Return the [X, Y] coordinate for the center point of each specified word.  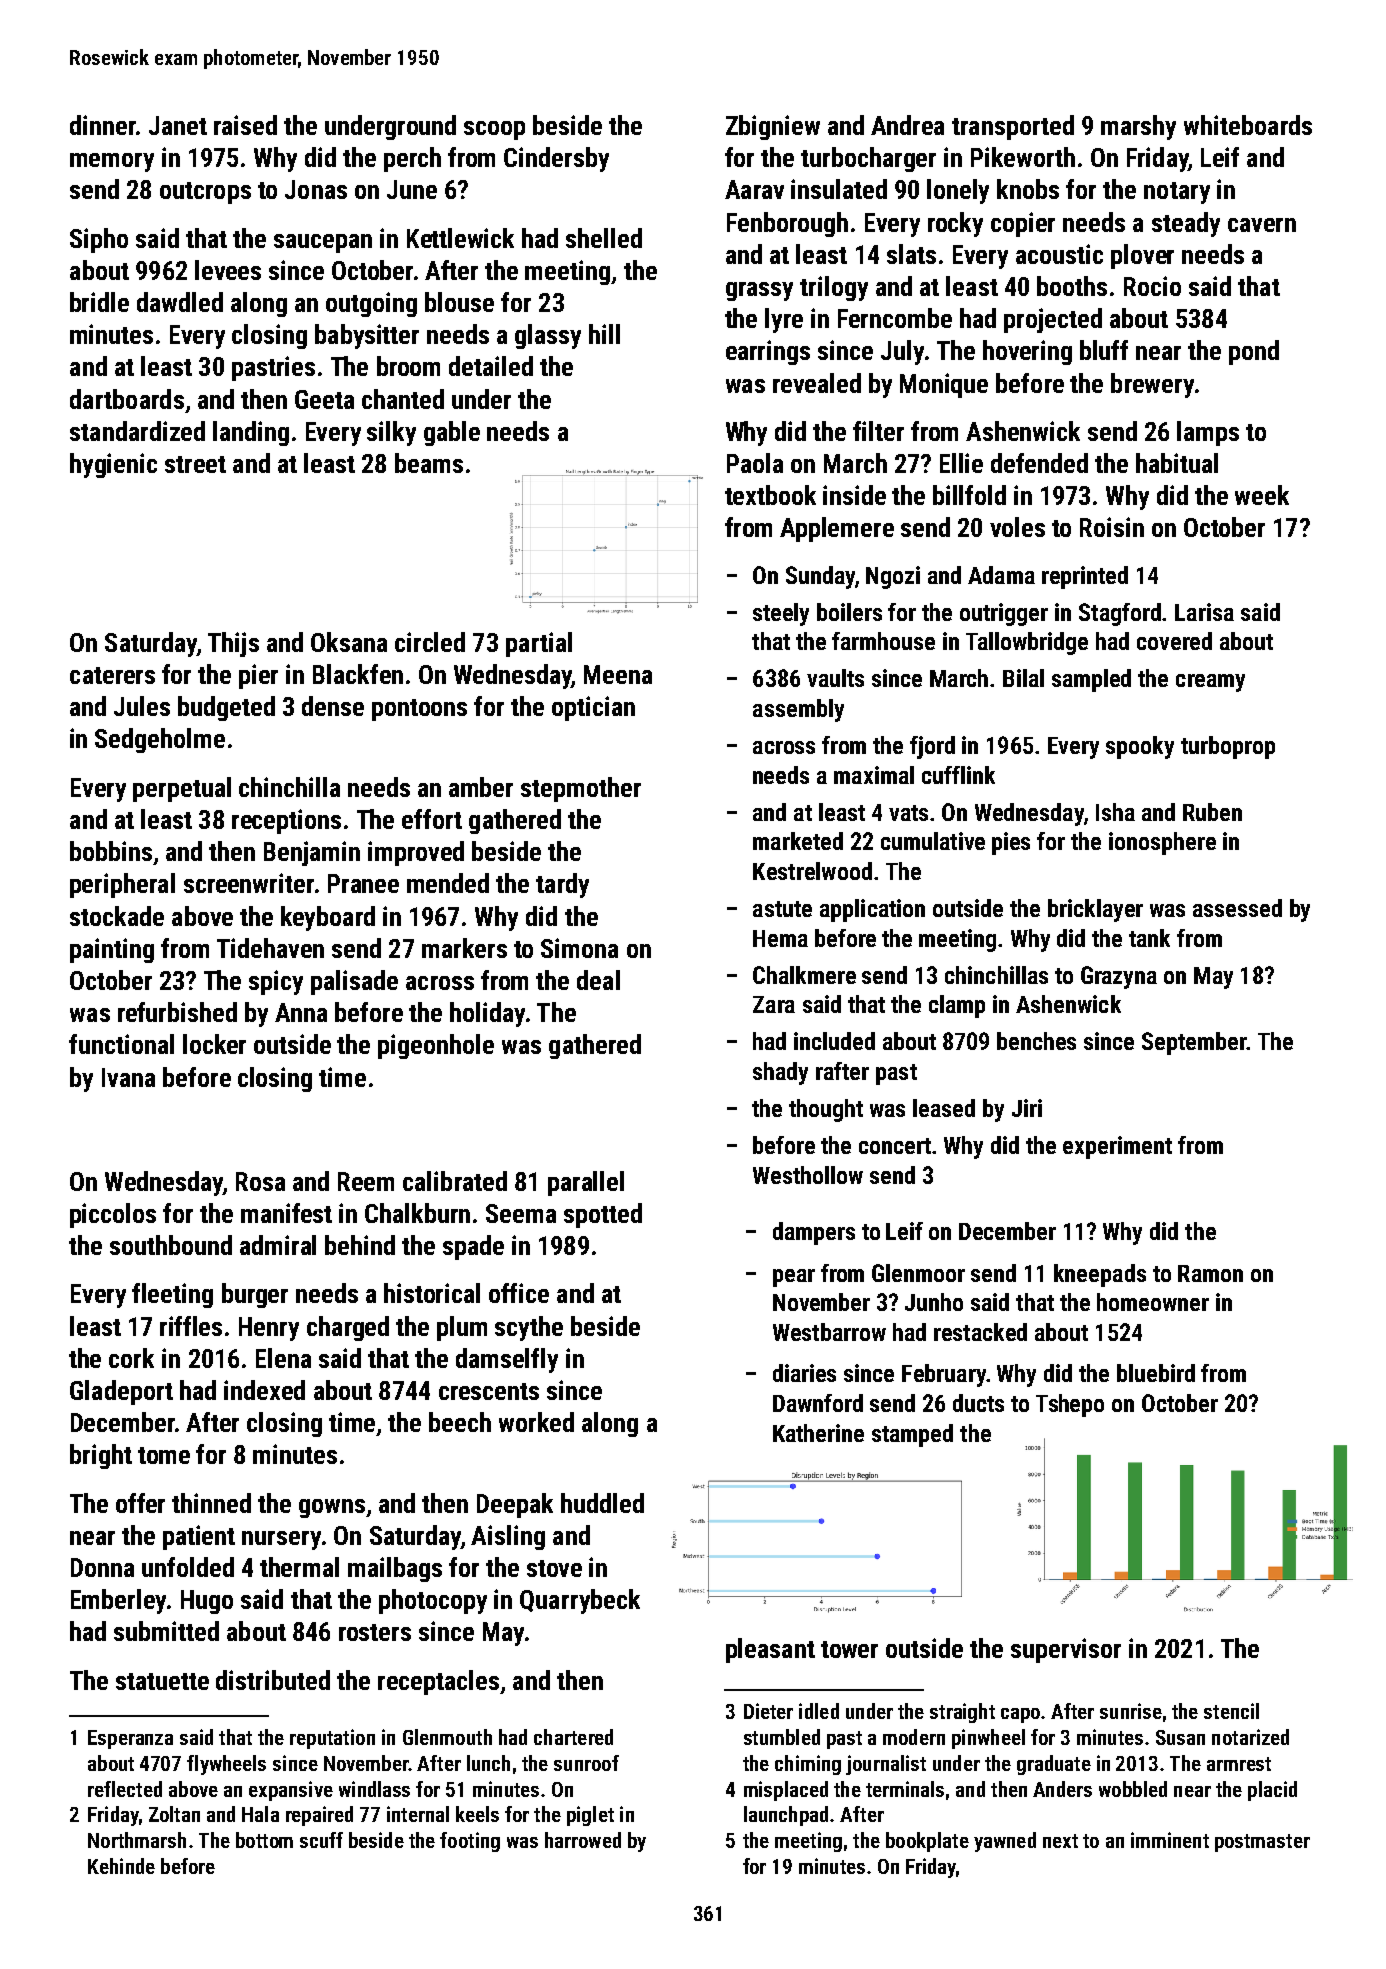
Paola [755, 463]
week [1262, 495]
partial [539, 644]
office [519, 1293]
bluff [1104, 350]
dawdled [180, 302]
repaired [319, 1816]
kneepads [1100, 1275]
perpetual [182, 789]
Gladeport [121, 1392]
